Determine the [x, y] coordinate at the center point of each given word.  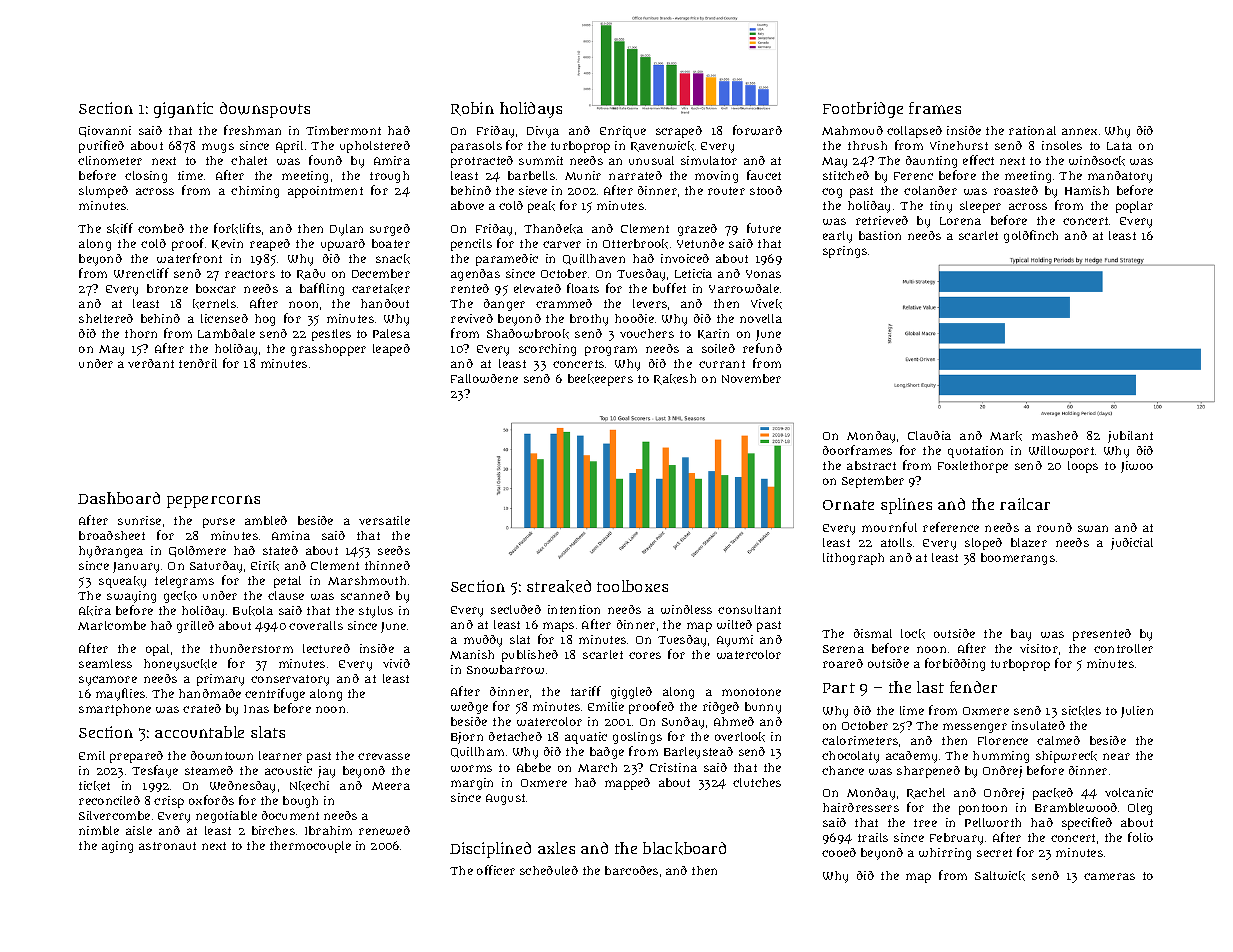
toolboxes [632, 586]
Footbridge [863, 110]
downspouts [265, 110]
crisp [169, 802]
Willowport [1061, 452]
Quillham [477, 752]
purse [219, 523]
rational [1032, 130]
